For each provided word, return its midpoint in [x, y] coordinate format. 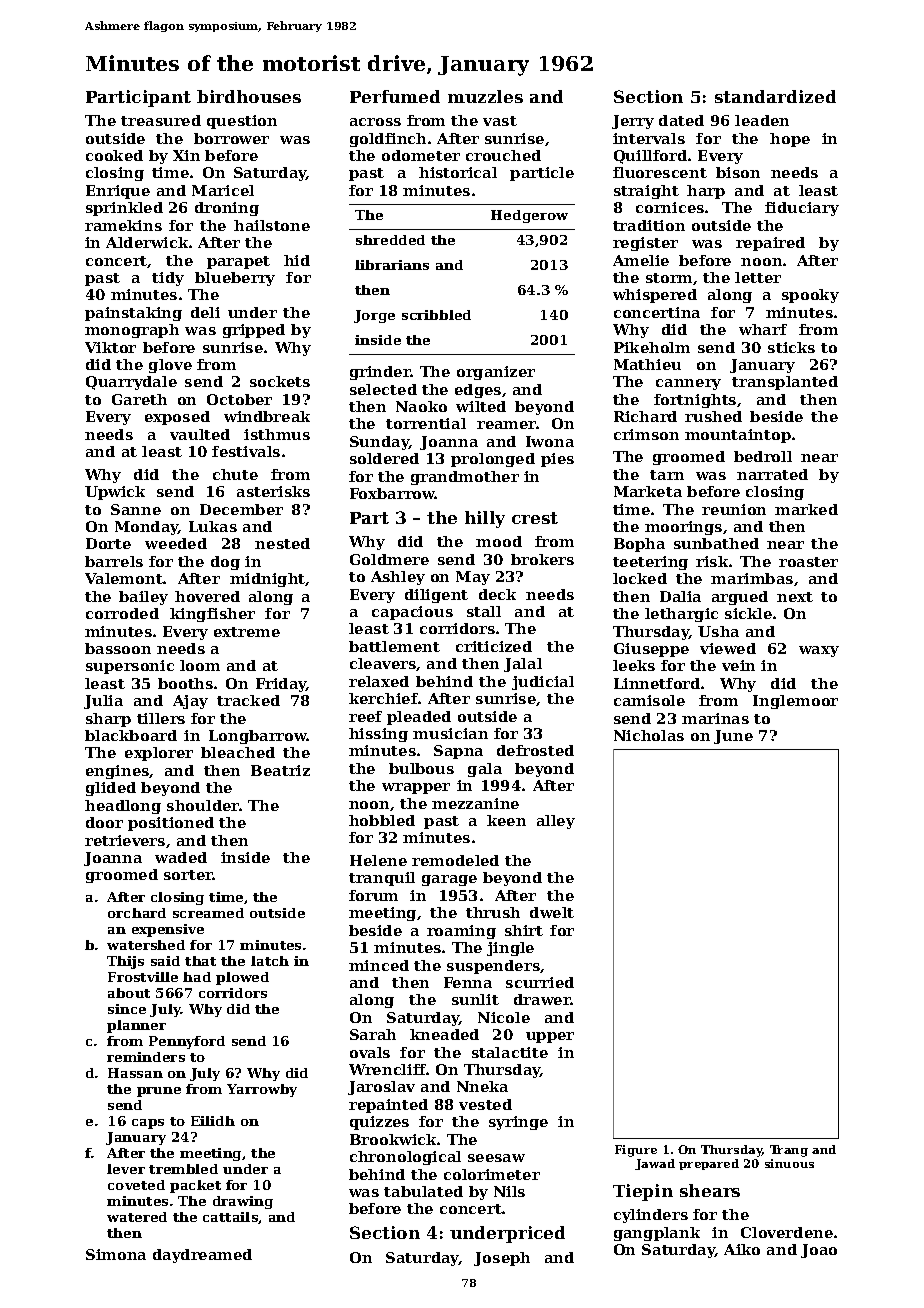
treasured [161, 120]
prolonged [493, 460]
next [795, 597]
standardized [775, 96]
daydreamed [202, 1256]
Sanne [136, 509]
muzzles [485, 96]
